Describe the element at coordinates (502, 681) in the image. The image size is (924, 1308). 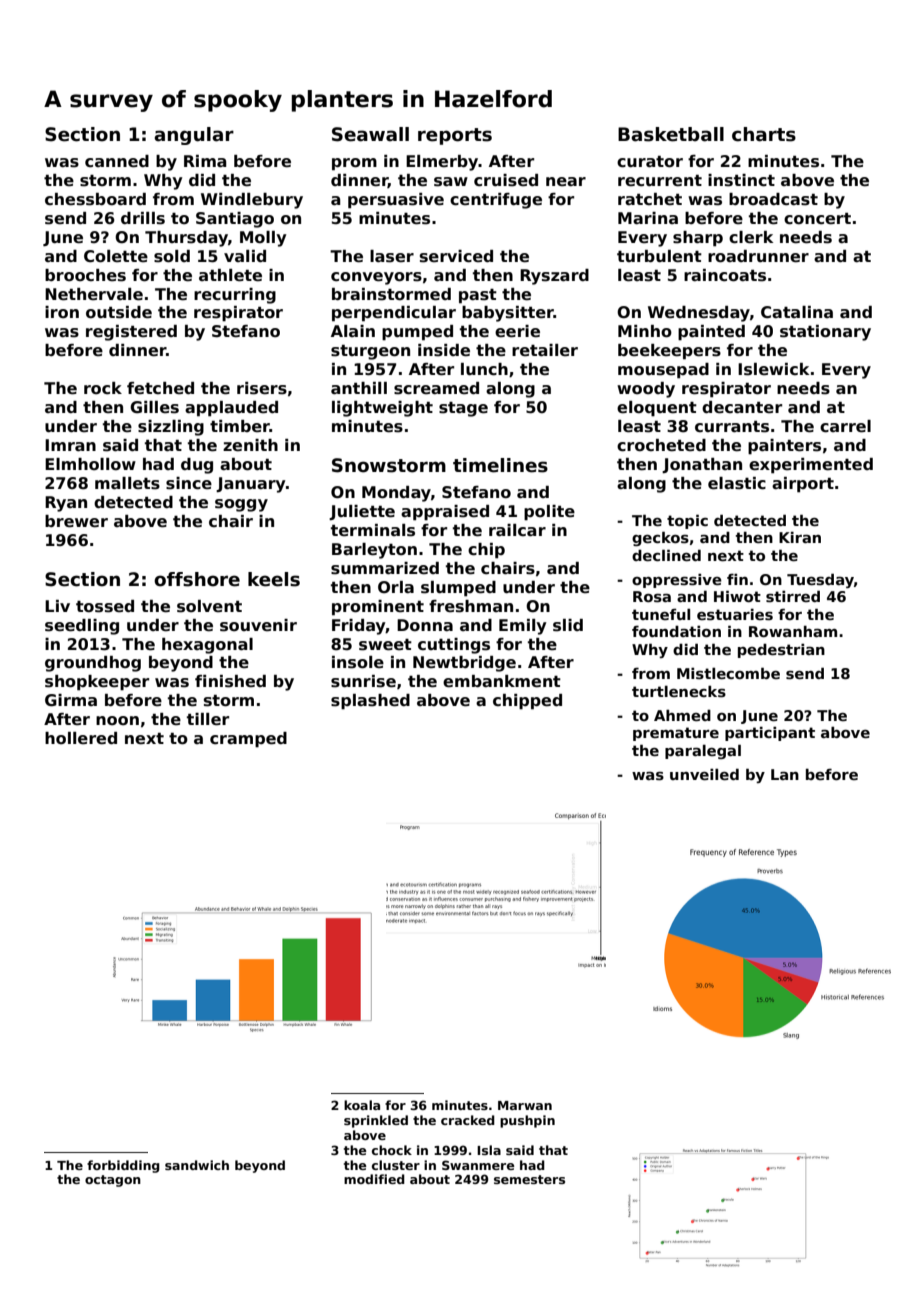
I see `embankment` at that location.
